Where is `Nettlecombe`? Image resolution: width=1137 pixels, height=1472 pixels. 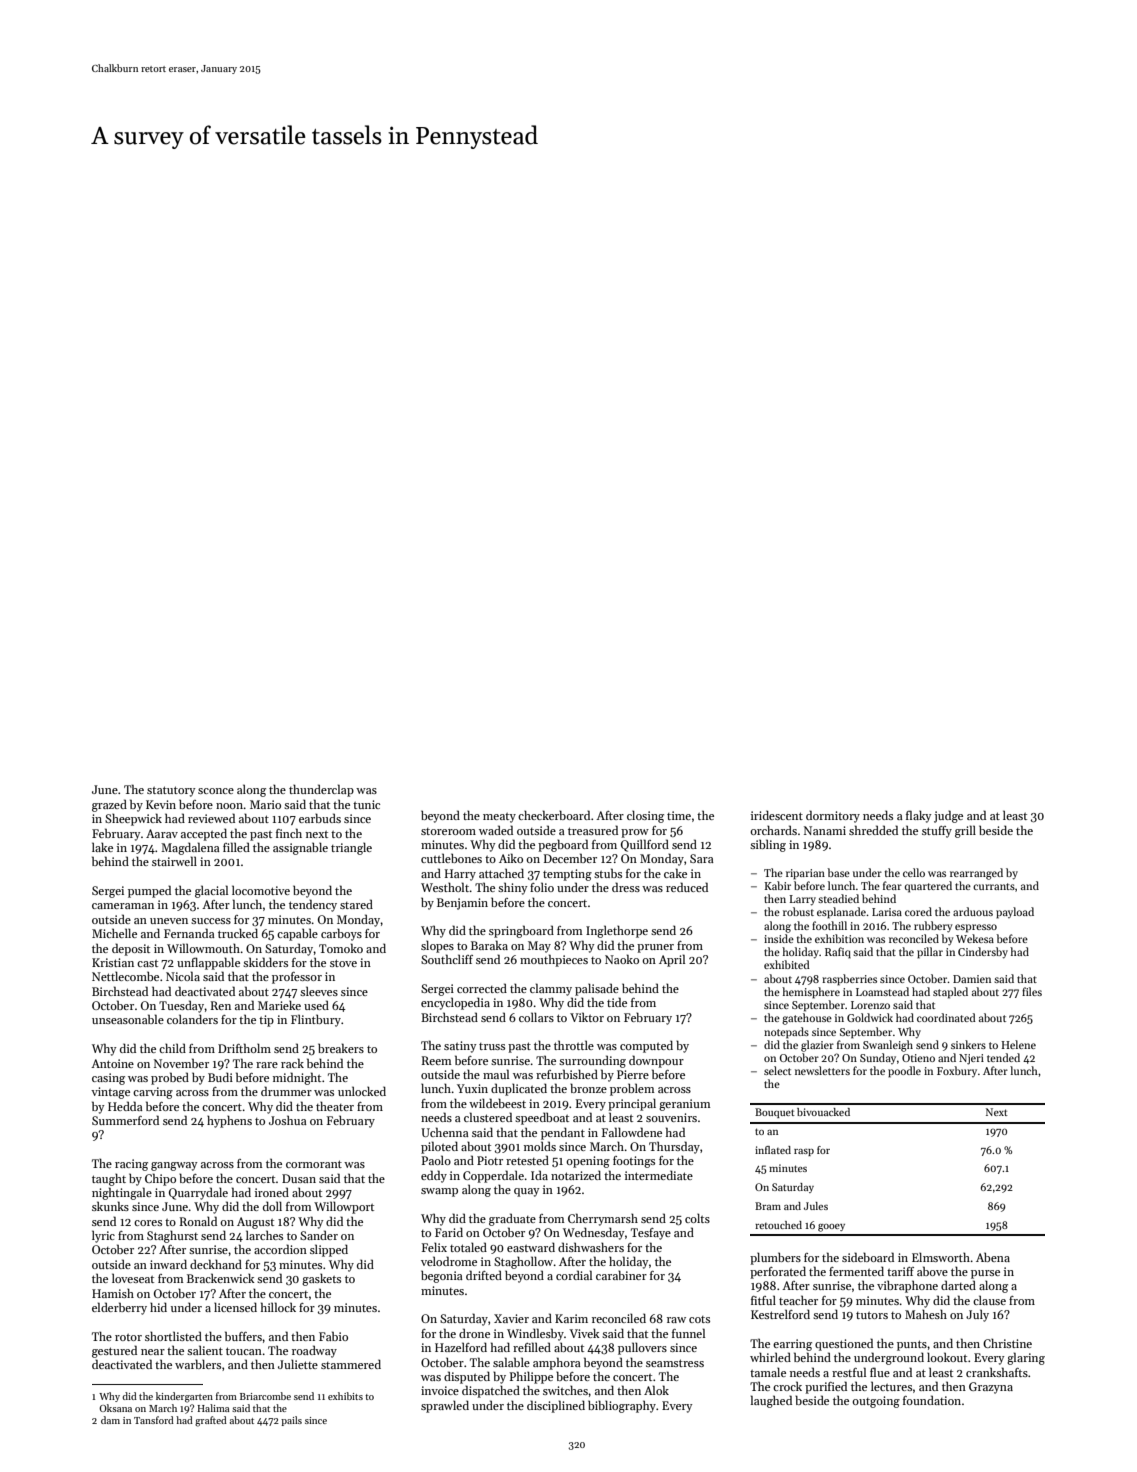
Nettlecombe is located at coordinates (125, 976).
